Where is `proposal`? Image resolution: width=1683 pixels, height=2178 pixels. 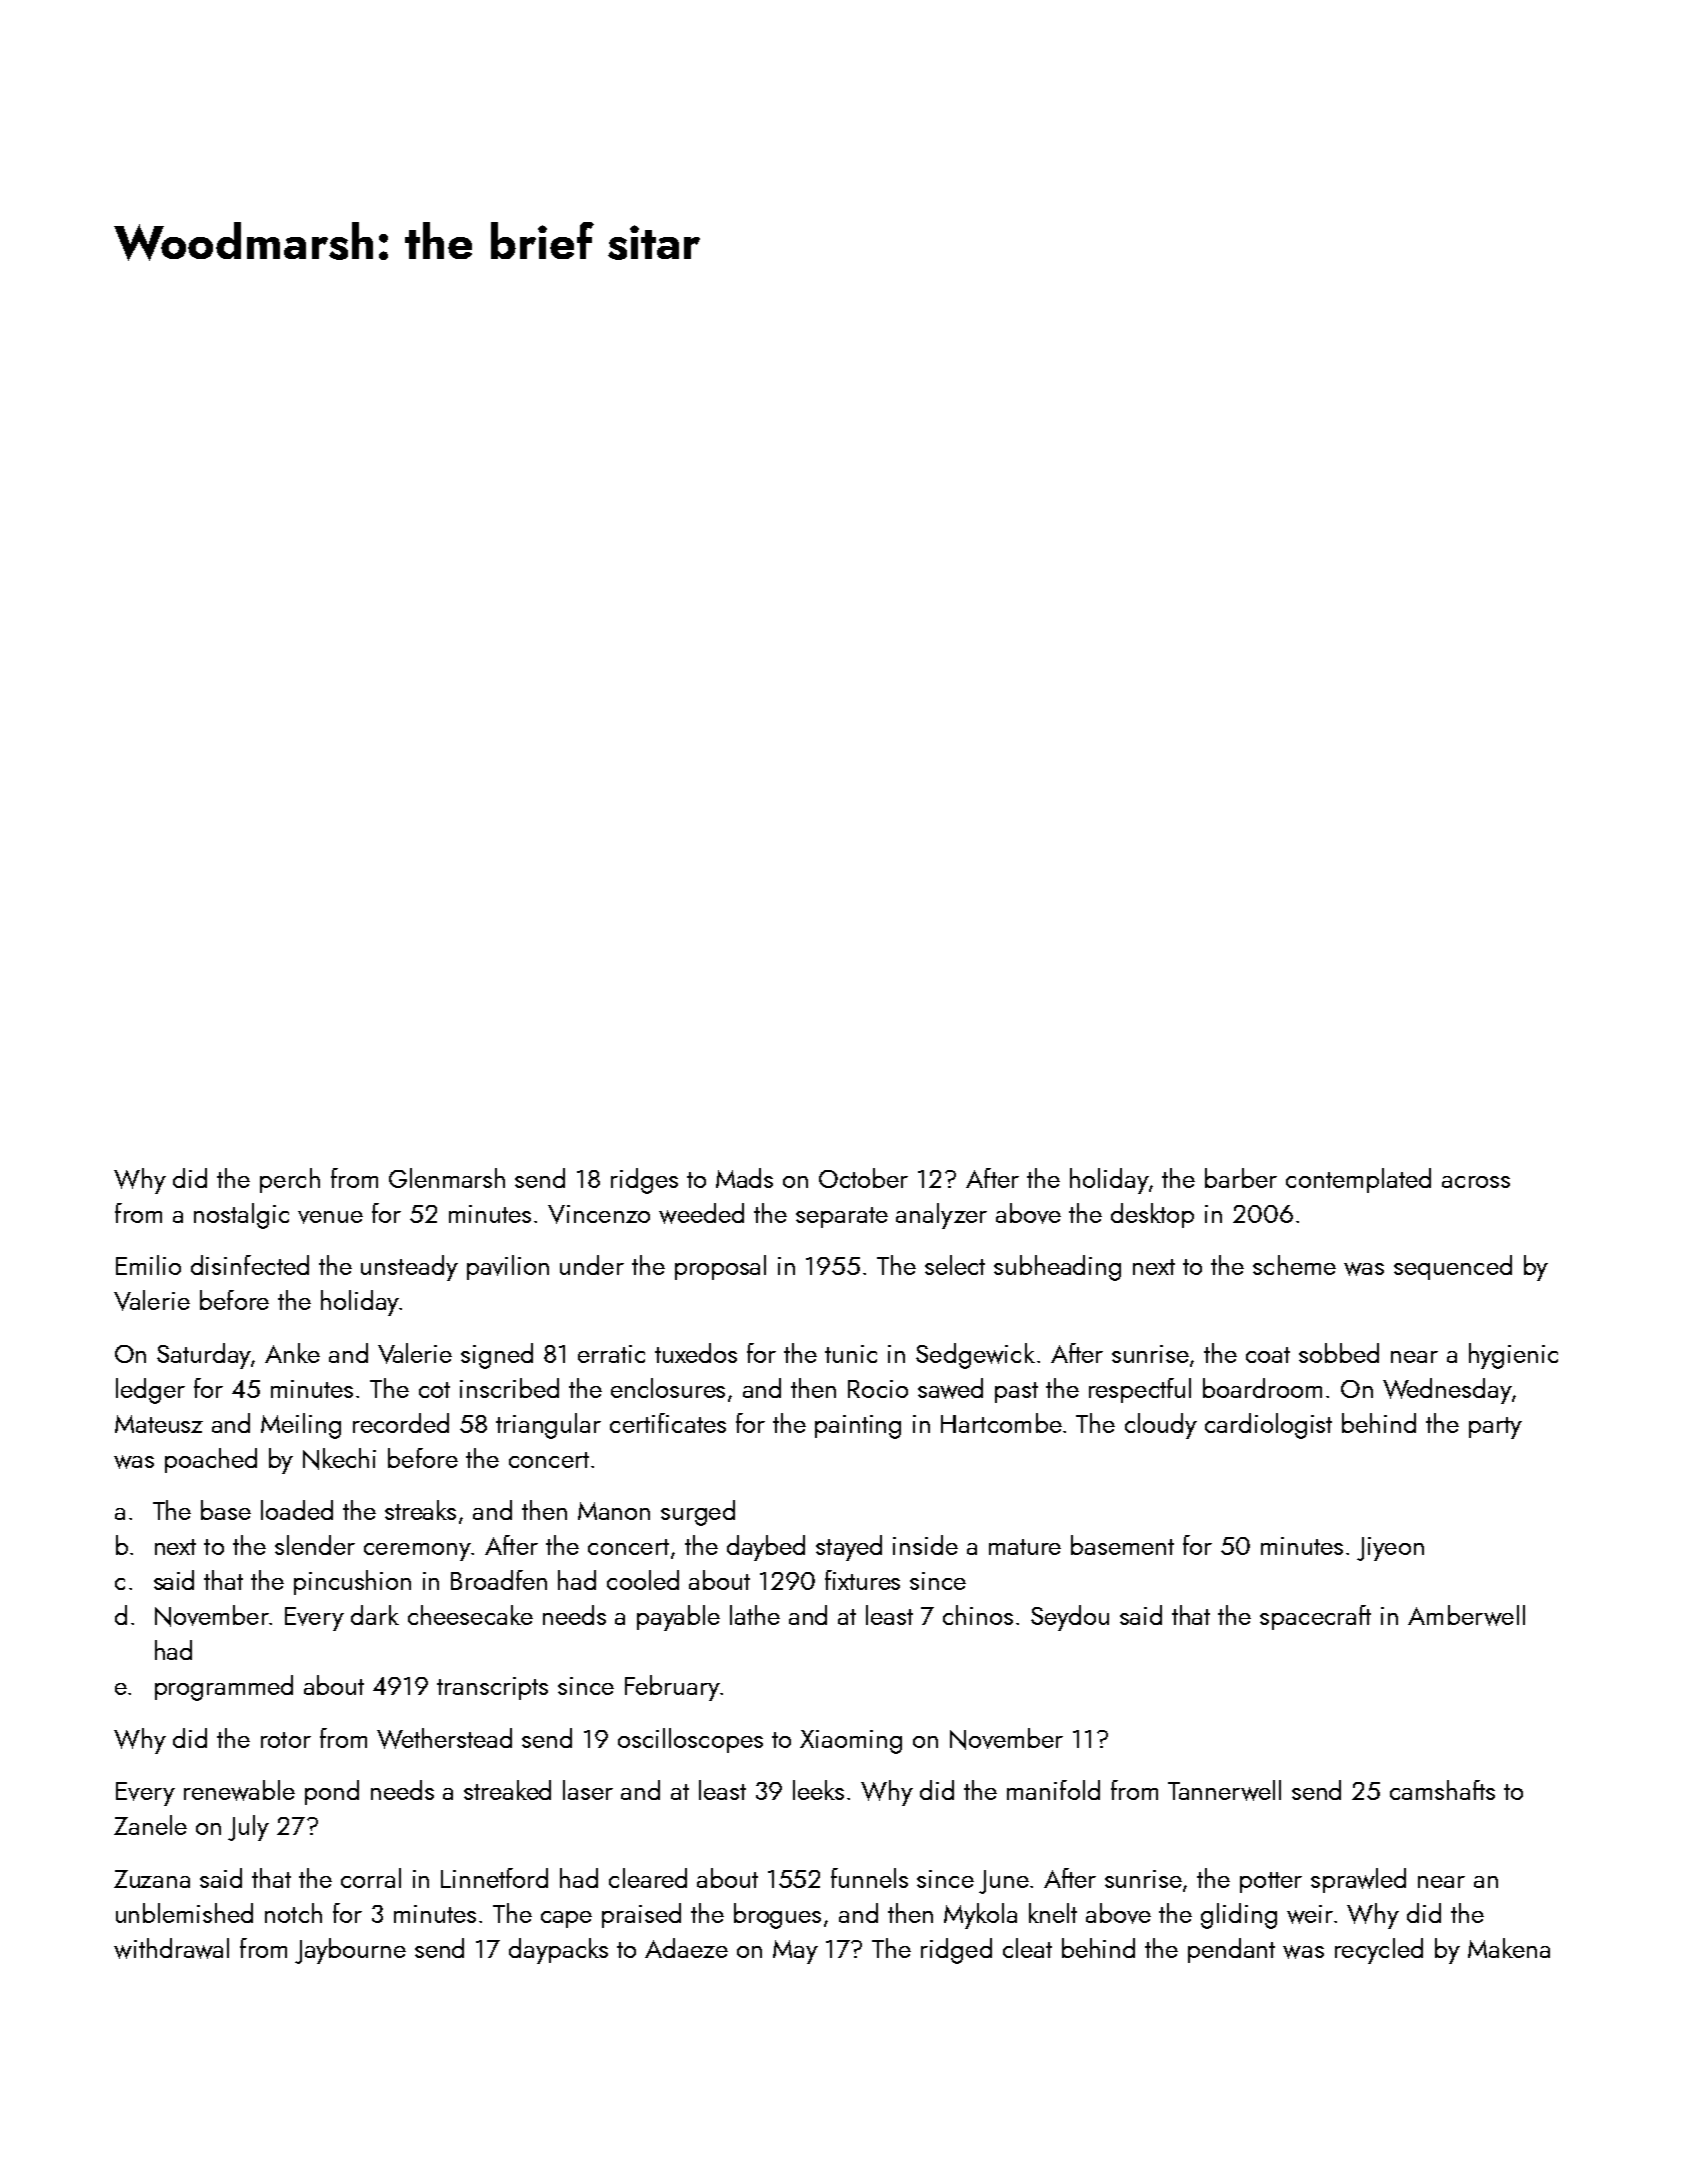
proposal is located at coordinates (720, 1267).
